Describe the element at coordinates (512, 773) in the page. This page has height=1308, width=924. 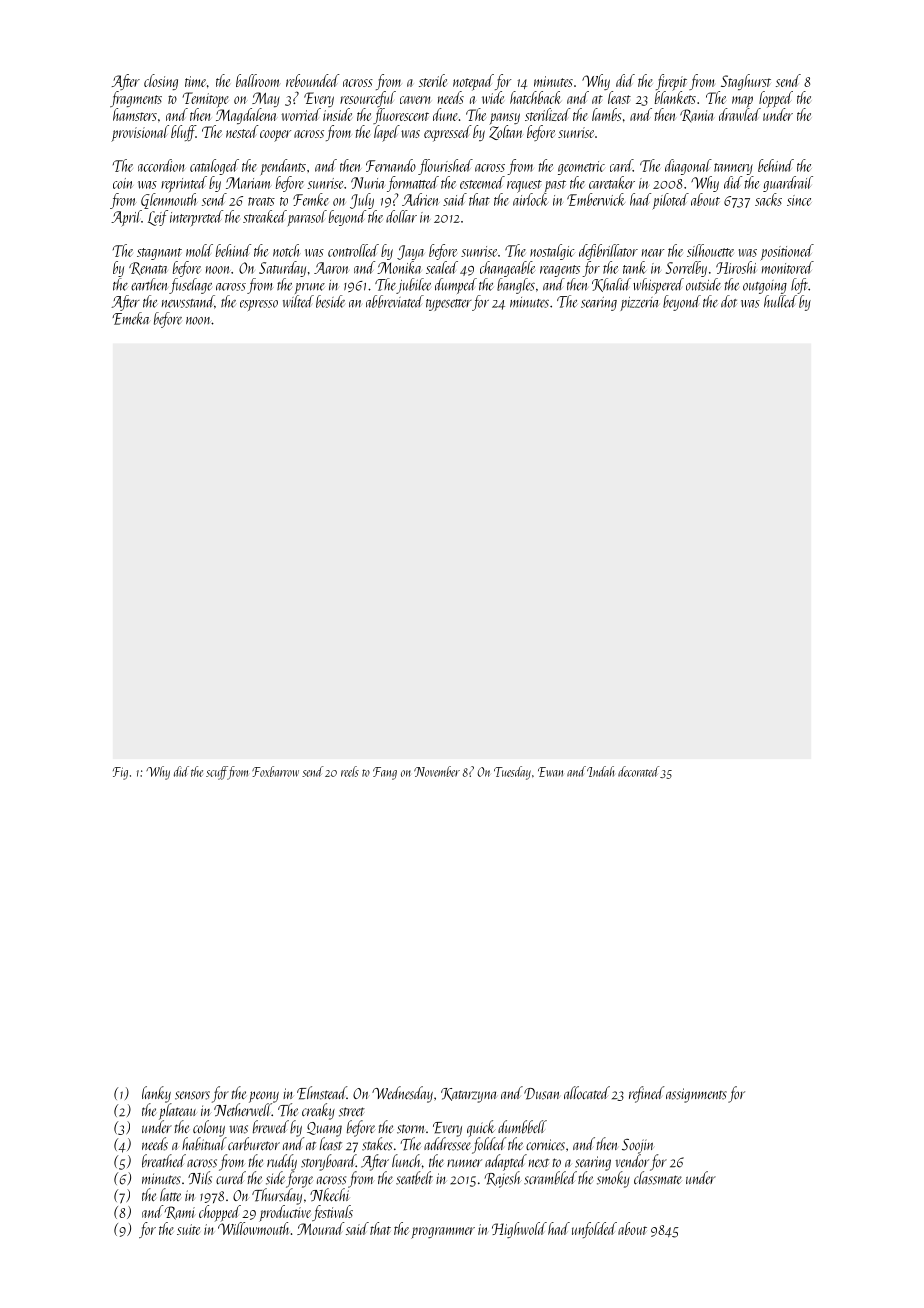
I see `Tuesday` at that location.
